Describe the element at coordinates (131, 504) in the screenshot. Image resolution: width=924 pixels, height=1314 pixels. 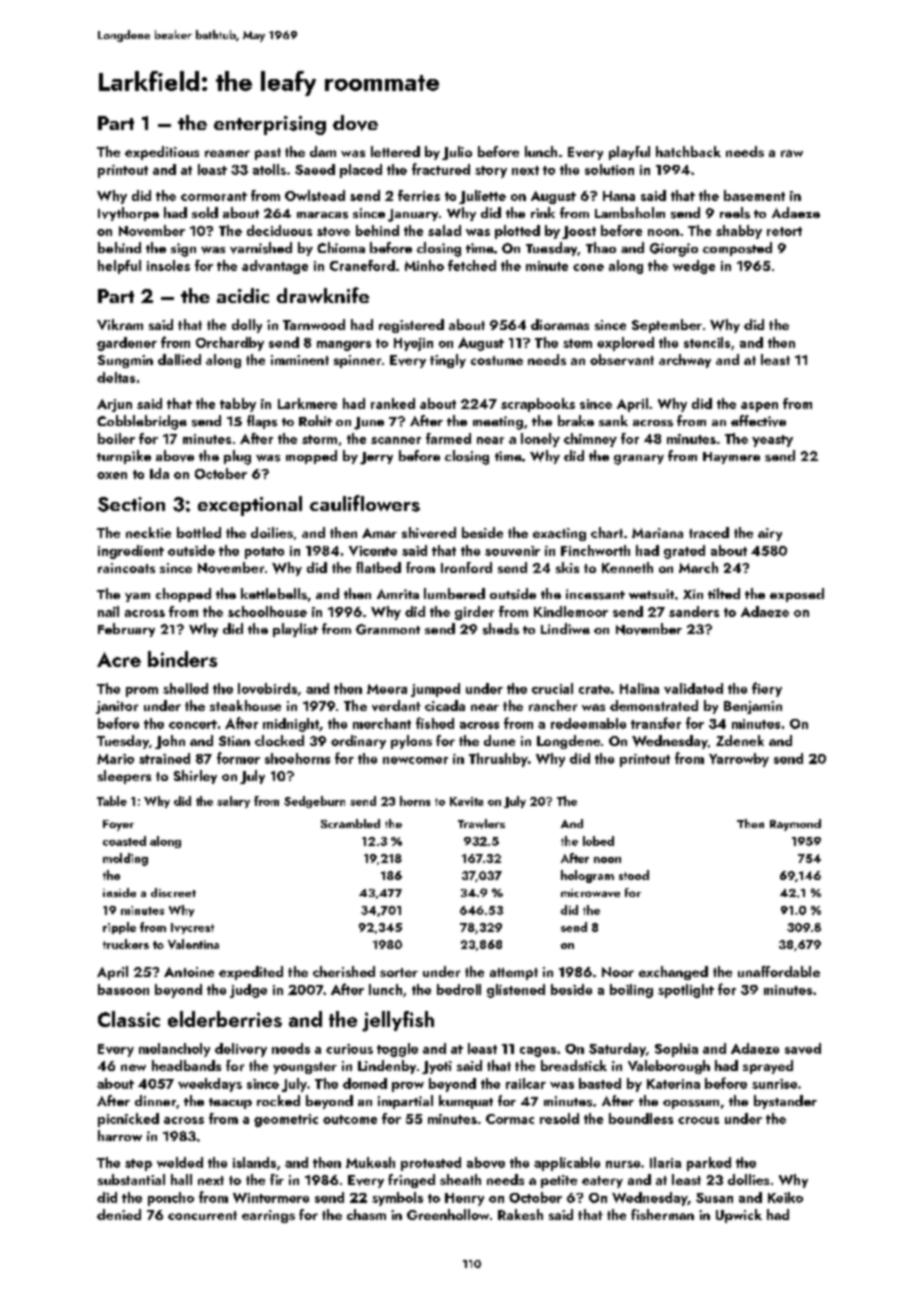
I see `Section` at that location.
